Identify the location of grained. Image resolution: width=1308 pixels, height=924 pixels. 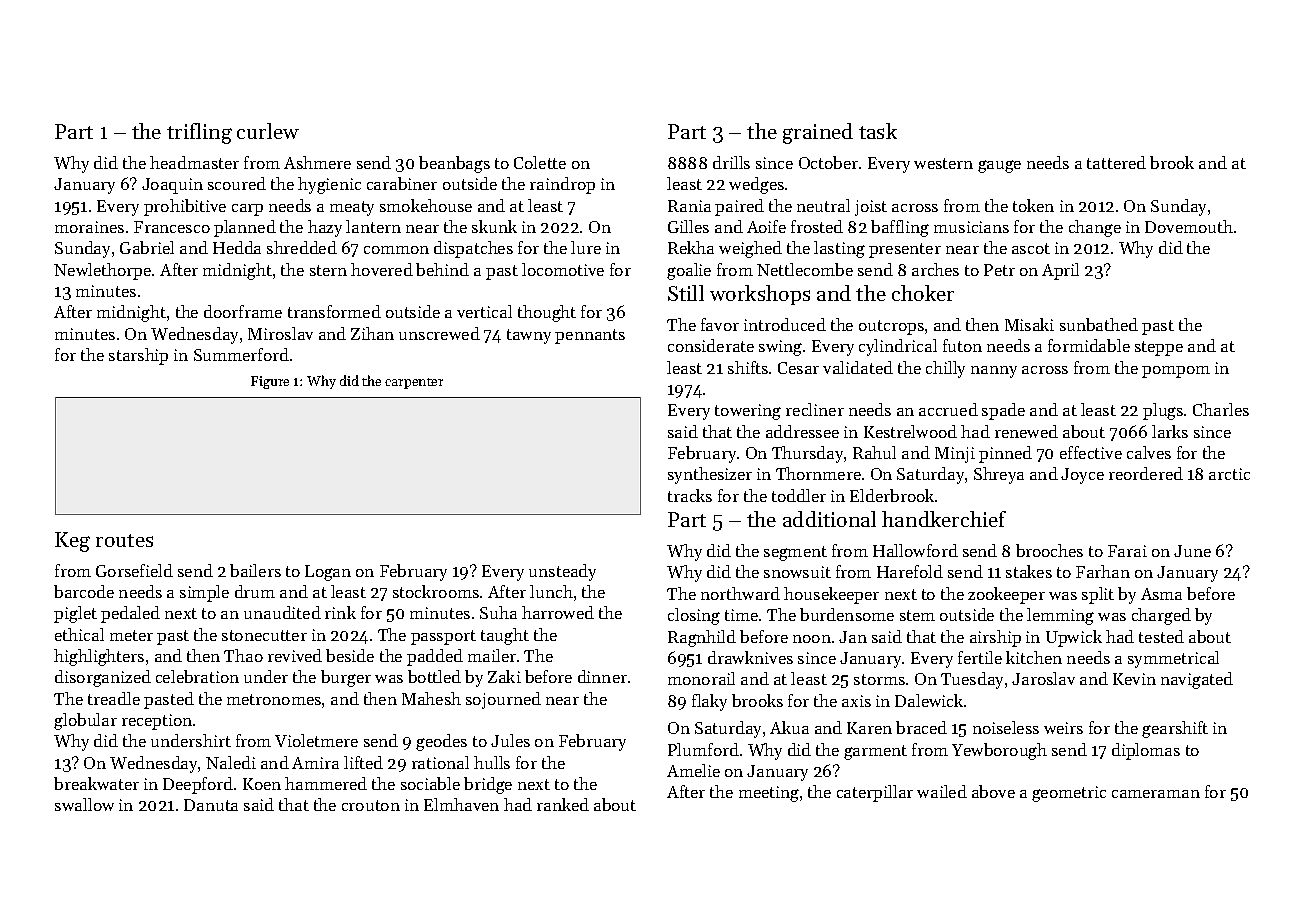
(818, 133).
